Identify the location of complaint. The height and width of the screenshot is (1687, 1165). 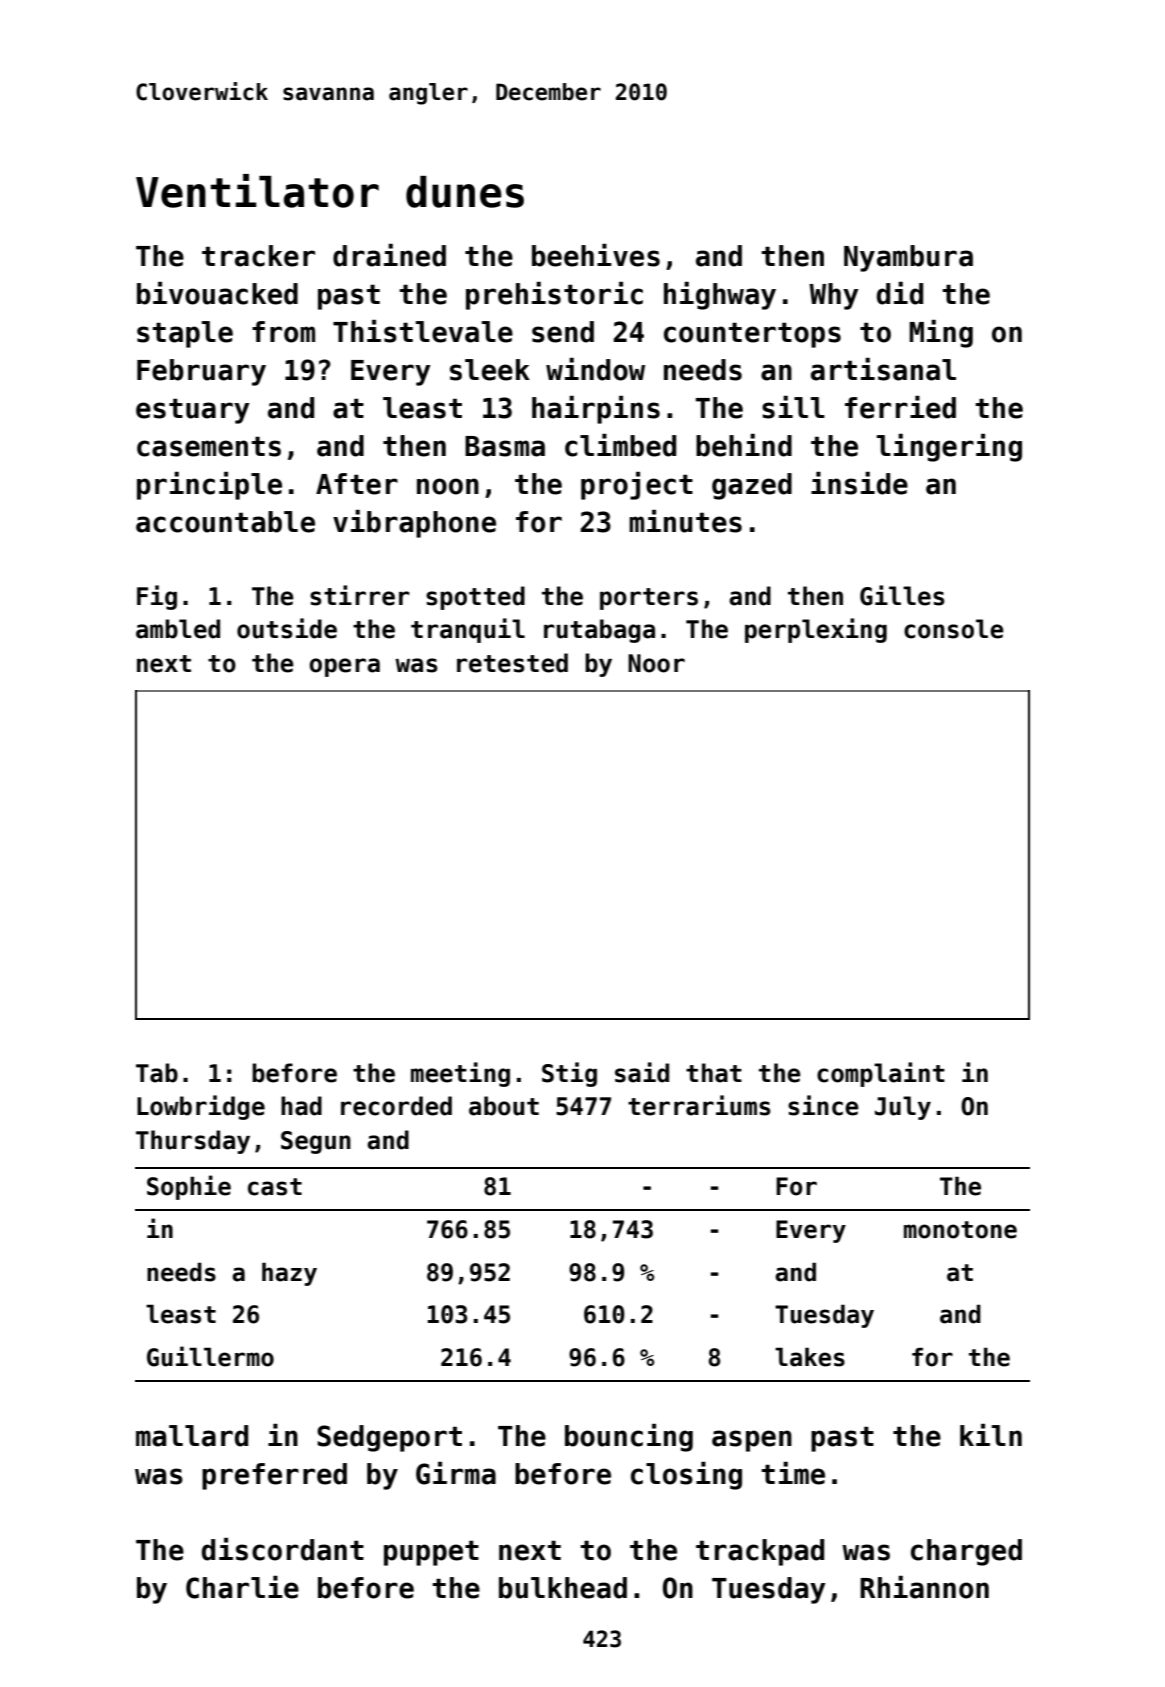
(881, 1074).
